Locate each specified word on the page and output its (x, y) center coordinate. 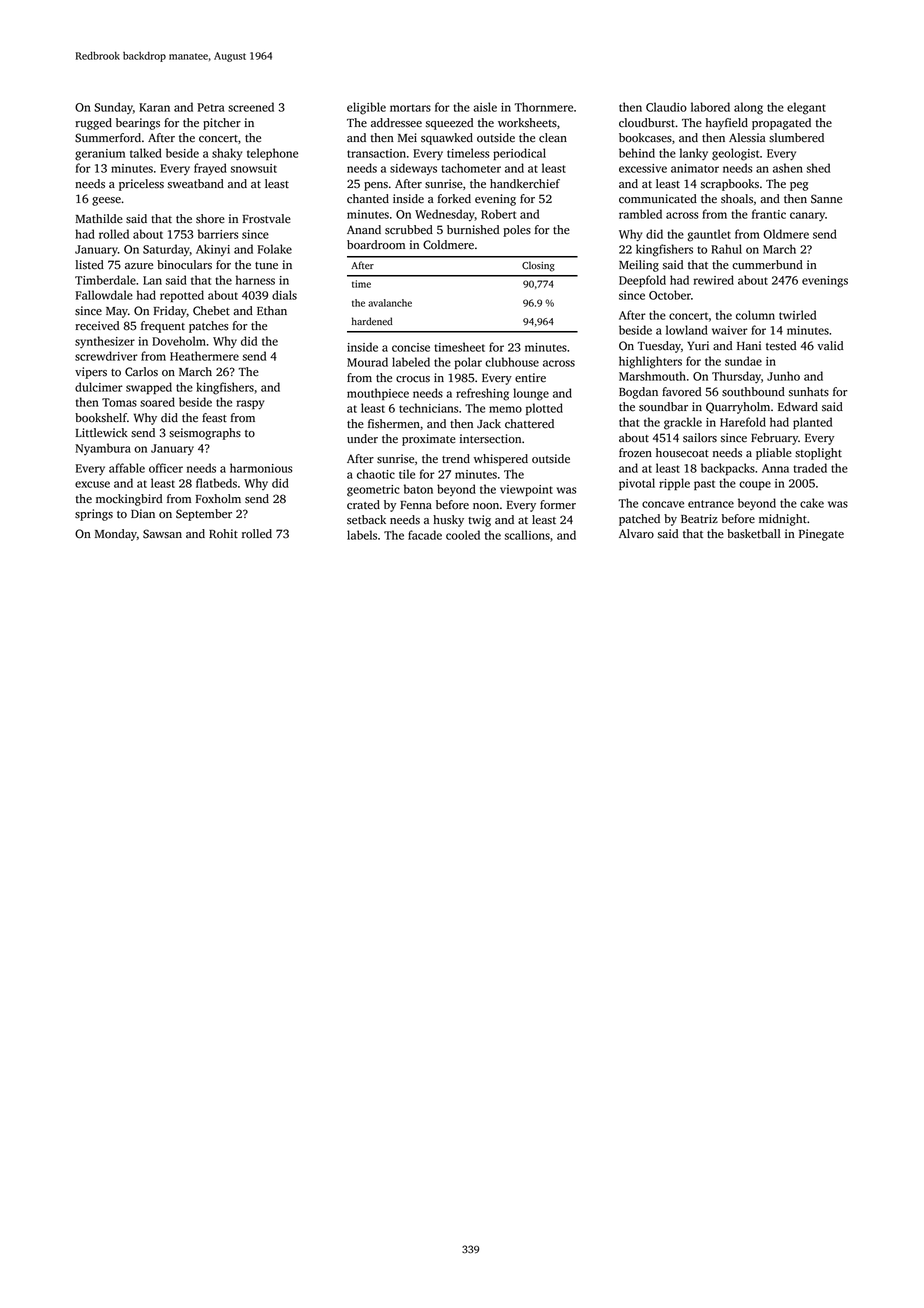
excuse (92, 484)
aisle (485, 107)
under (362, 439)
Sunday (113, 108)
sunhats (809, 392)
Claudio (666, 107)
